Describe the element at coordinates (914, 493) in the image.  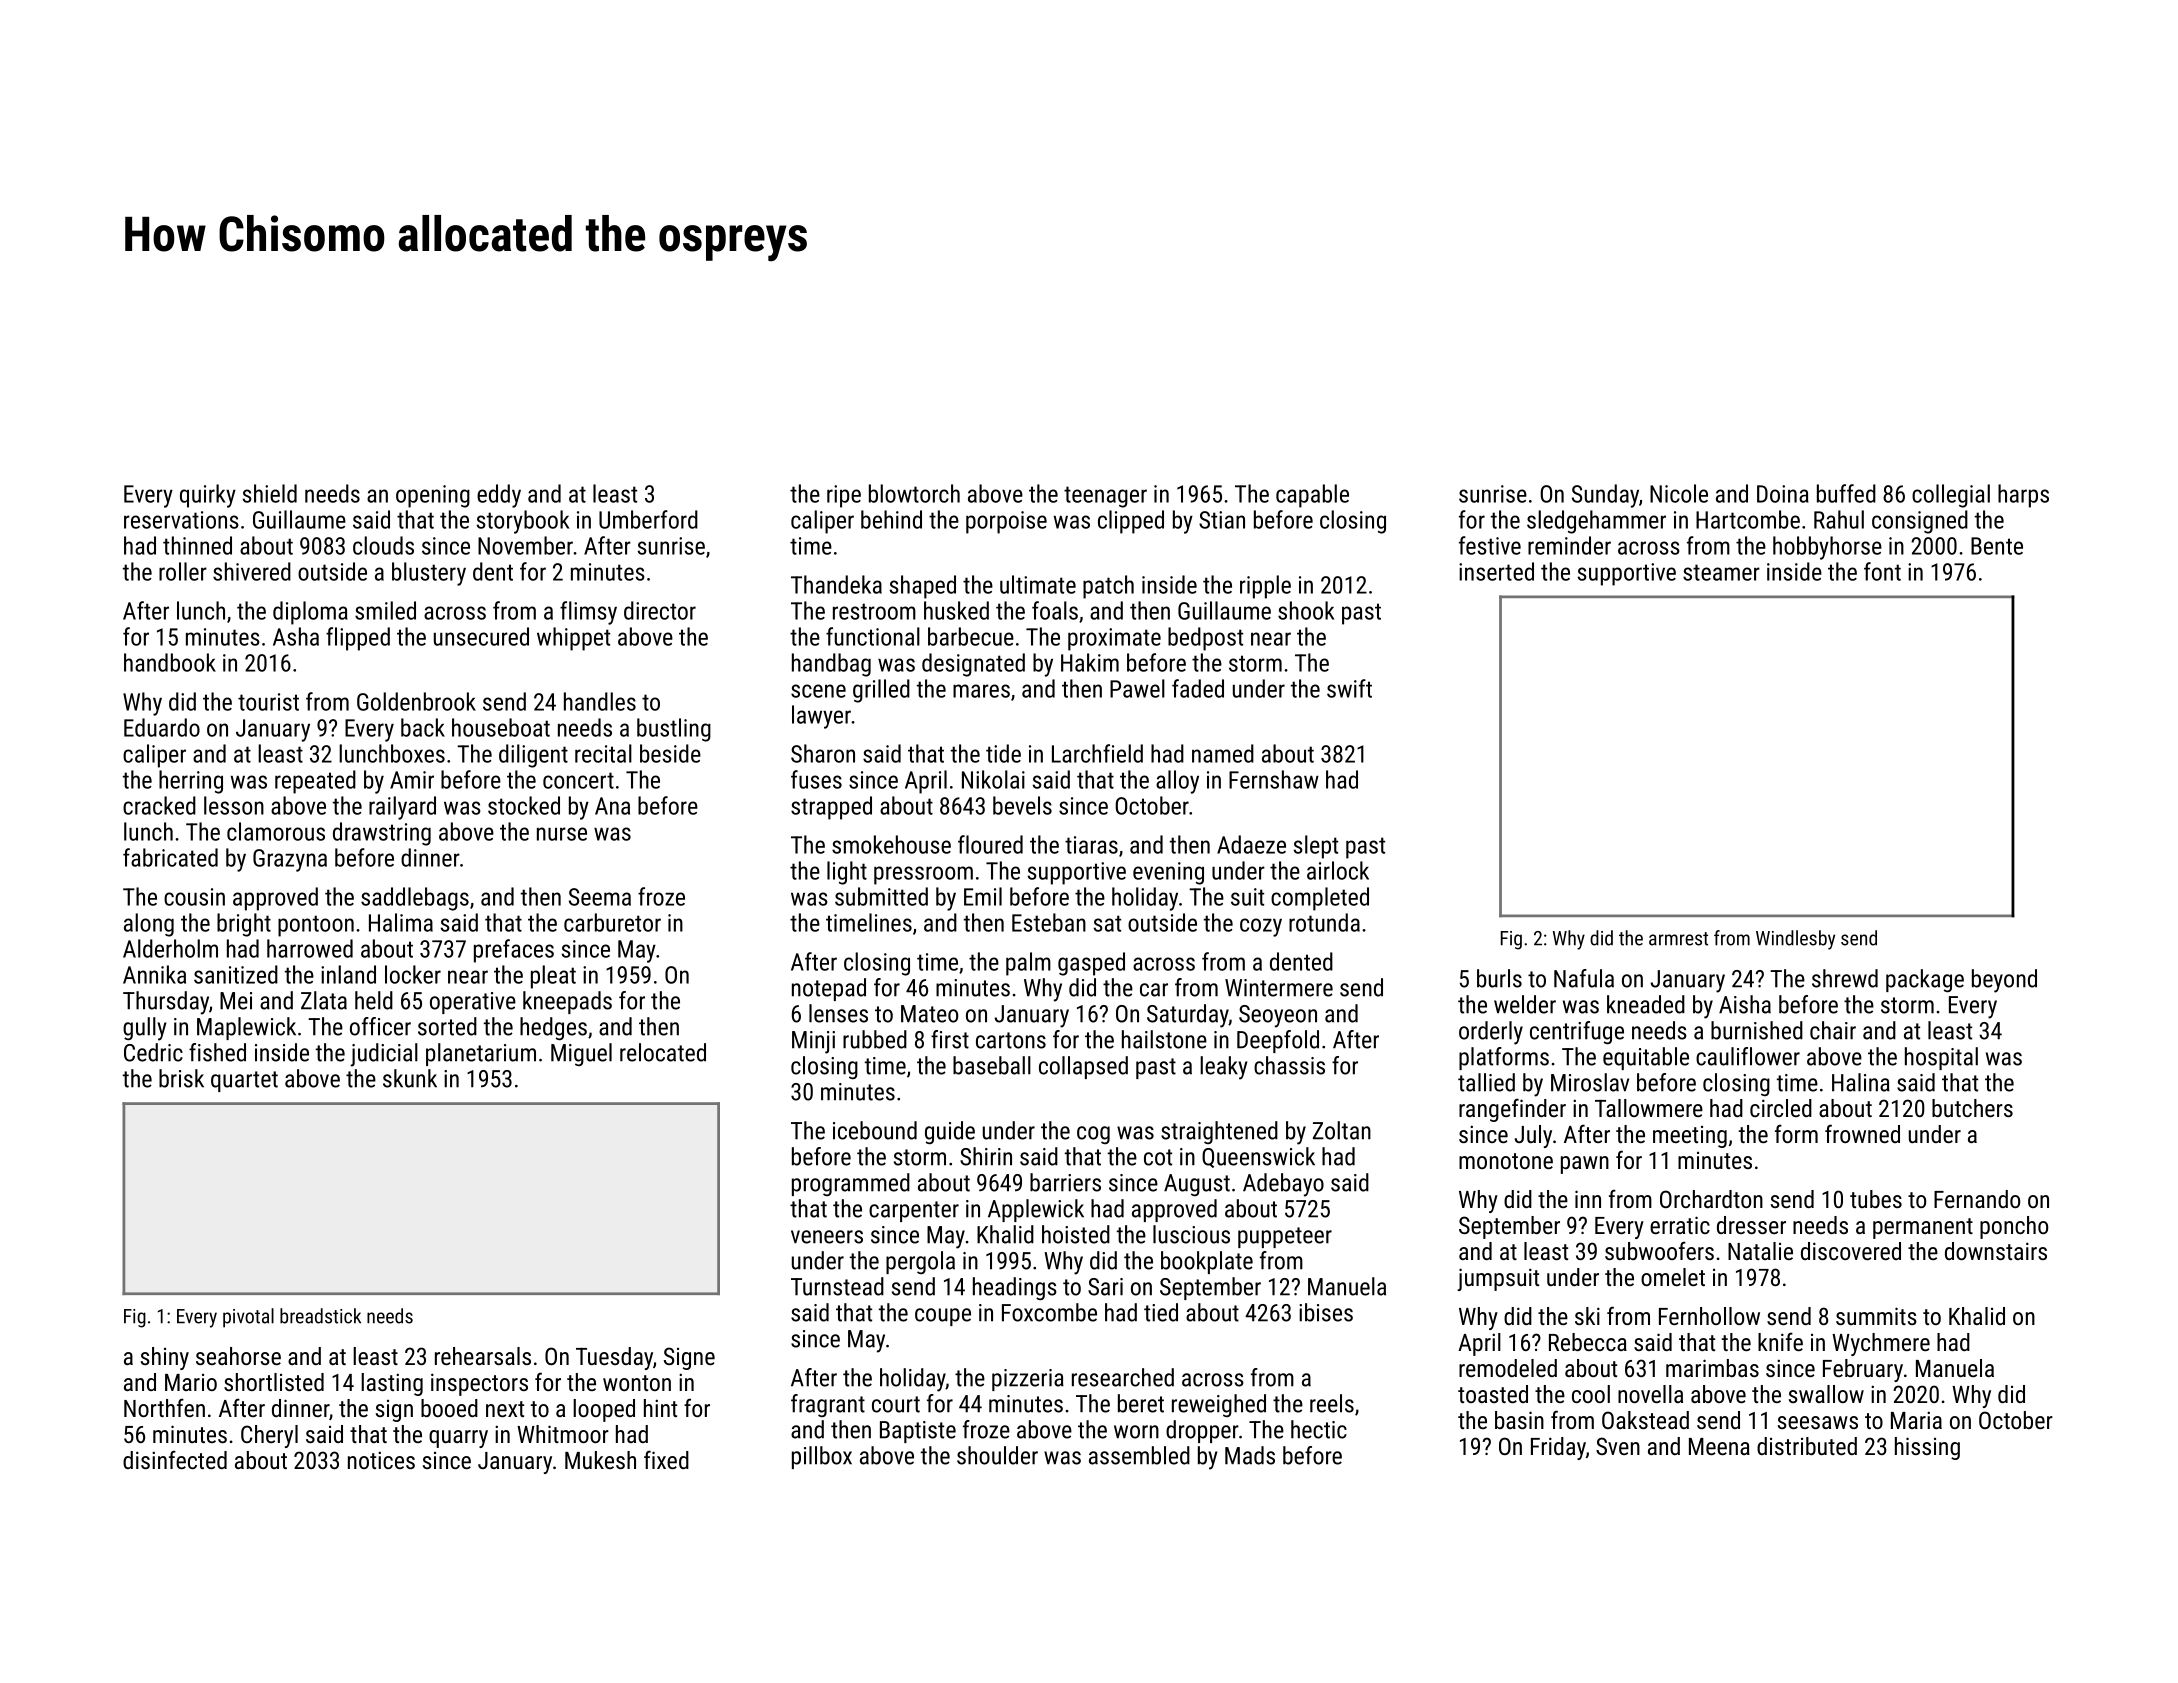
I see `blowtorch` at that location.
